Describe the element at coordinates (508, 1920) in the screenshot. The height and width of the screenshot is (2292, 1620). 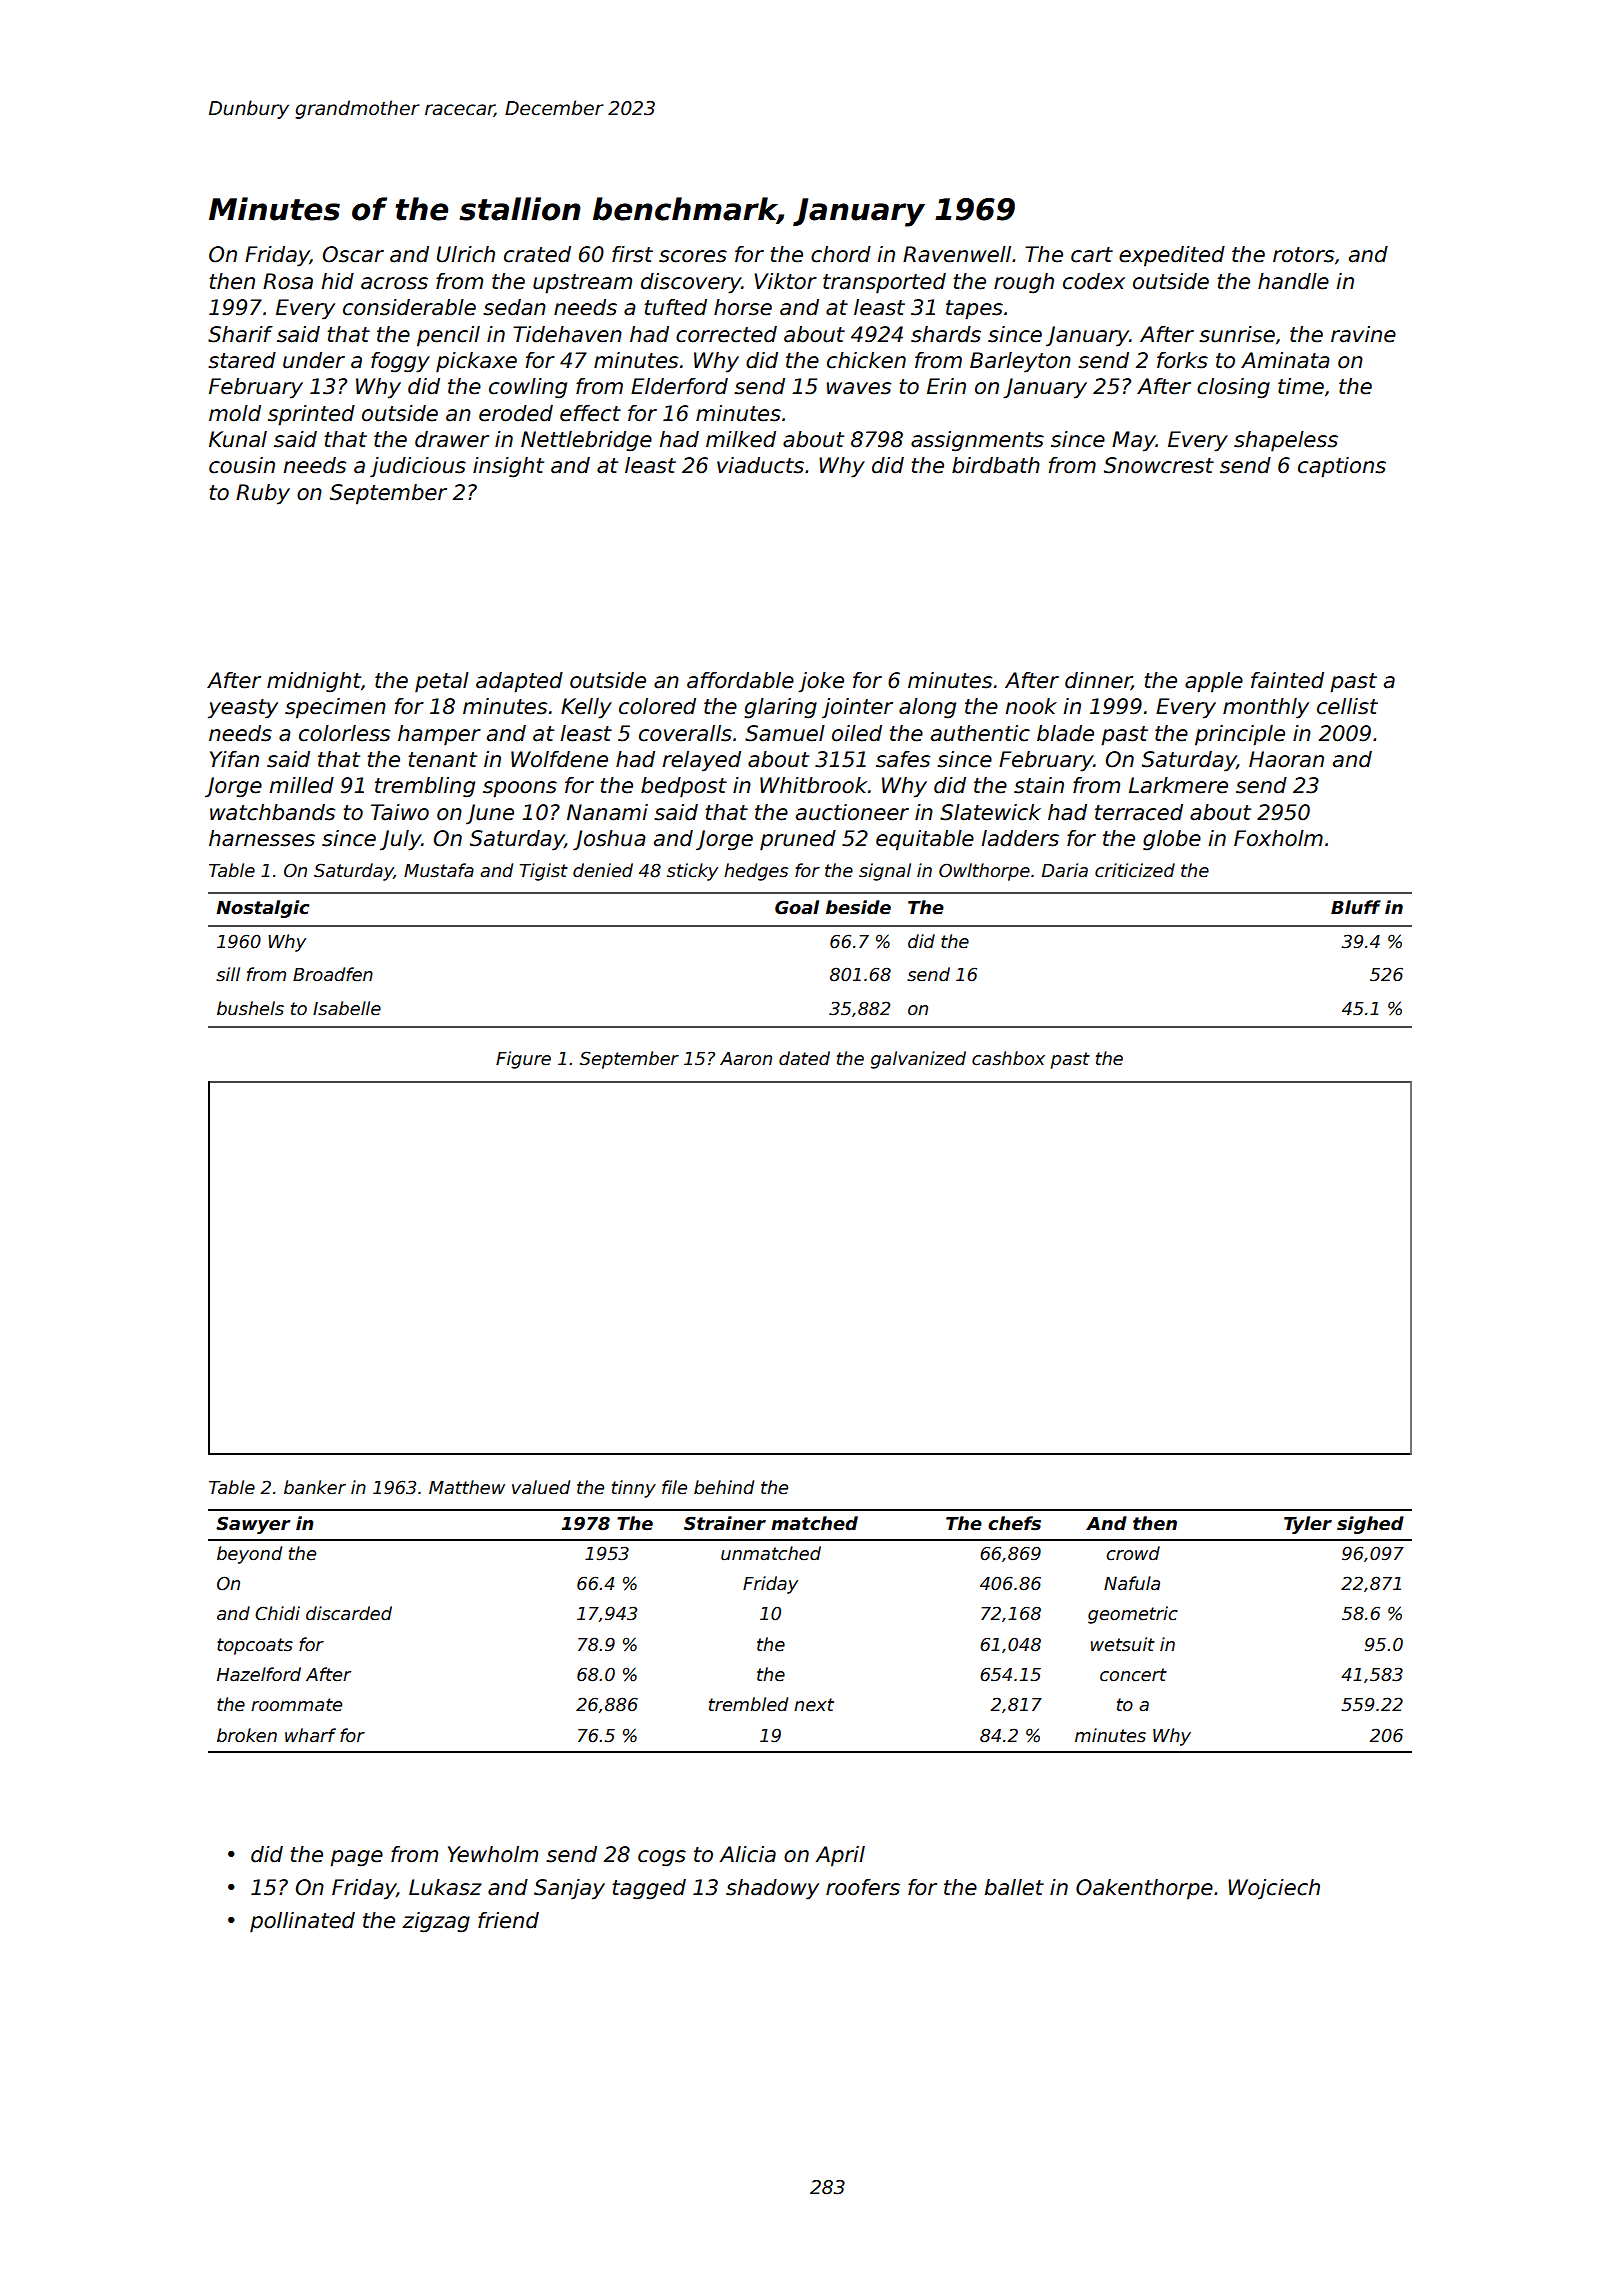
I see `friend` at that location.
